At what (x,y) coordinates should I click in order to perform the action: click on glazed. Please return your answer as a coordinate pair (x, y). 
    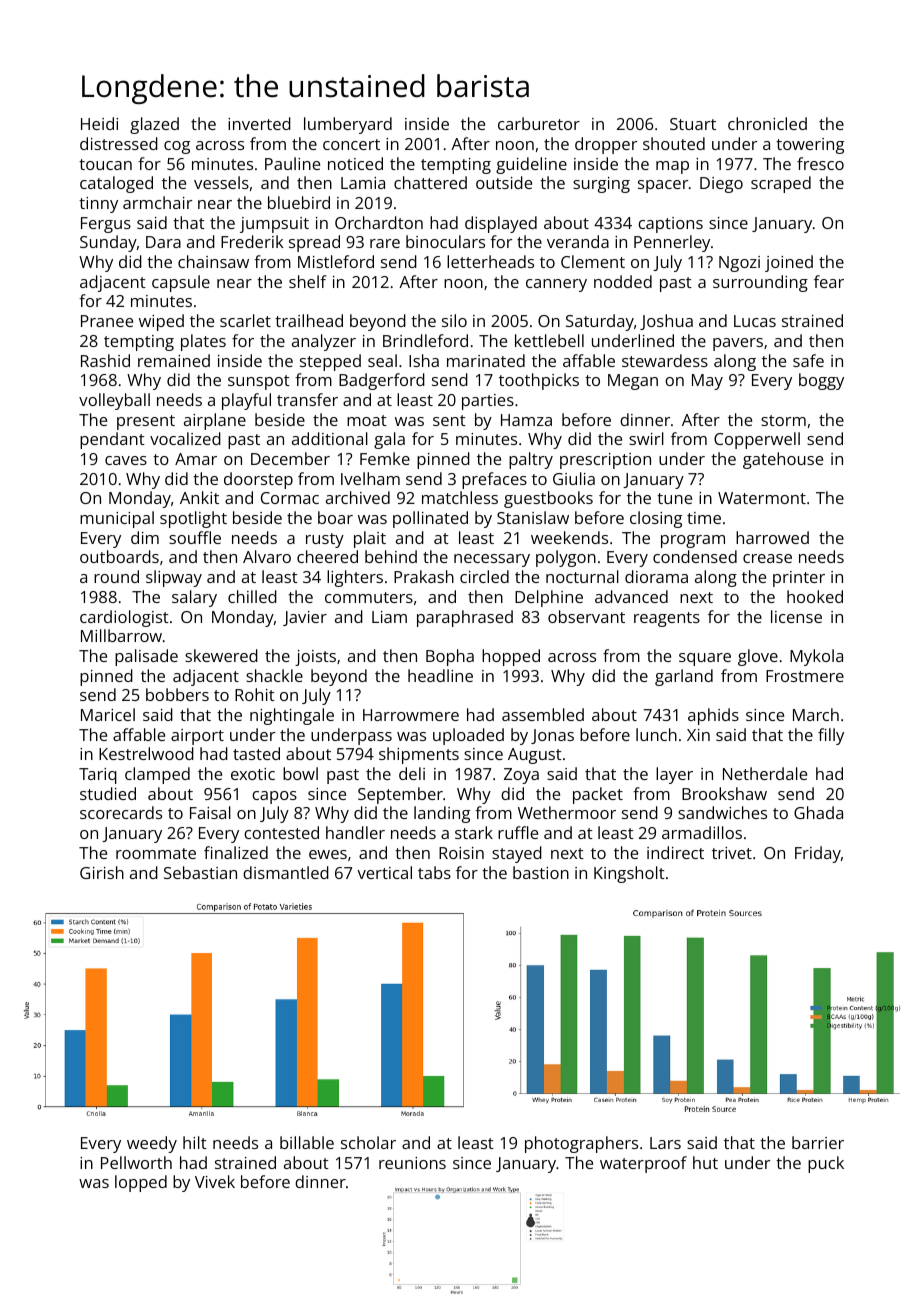
    Looking at the image, I should click on (154, 125).
